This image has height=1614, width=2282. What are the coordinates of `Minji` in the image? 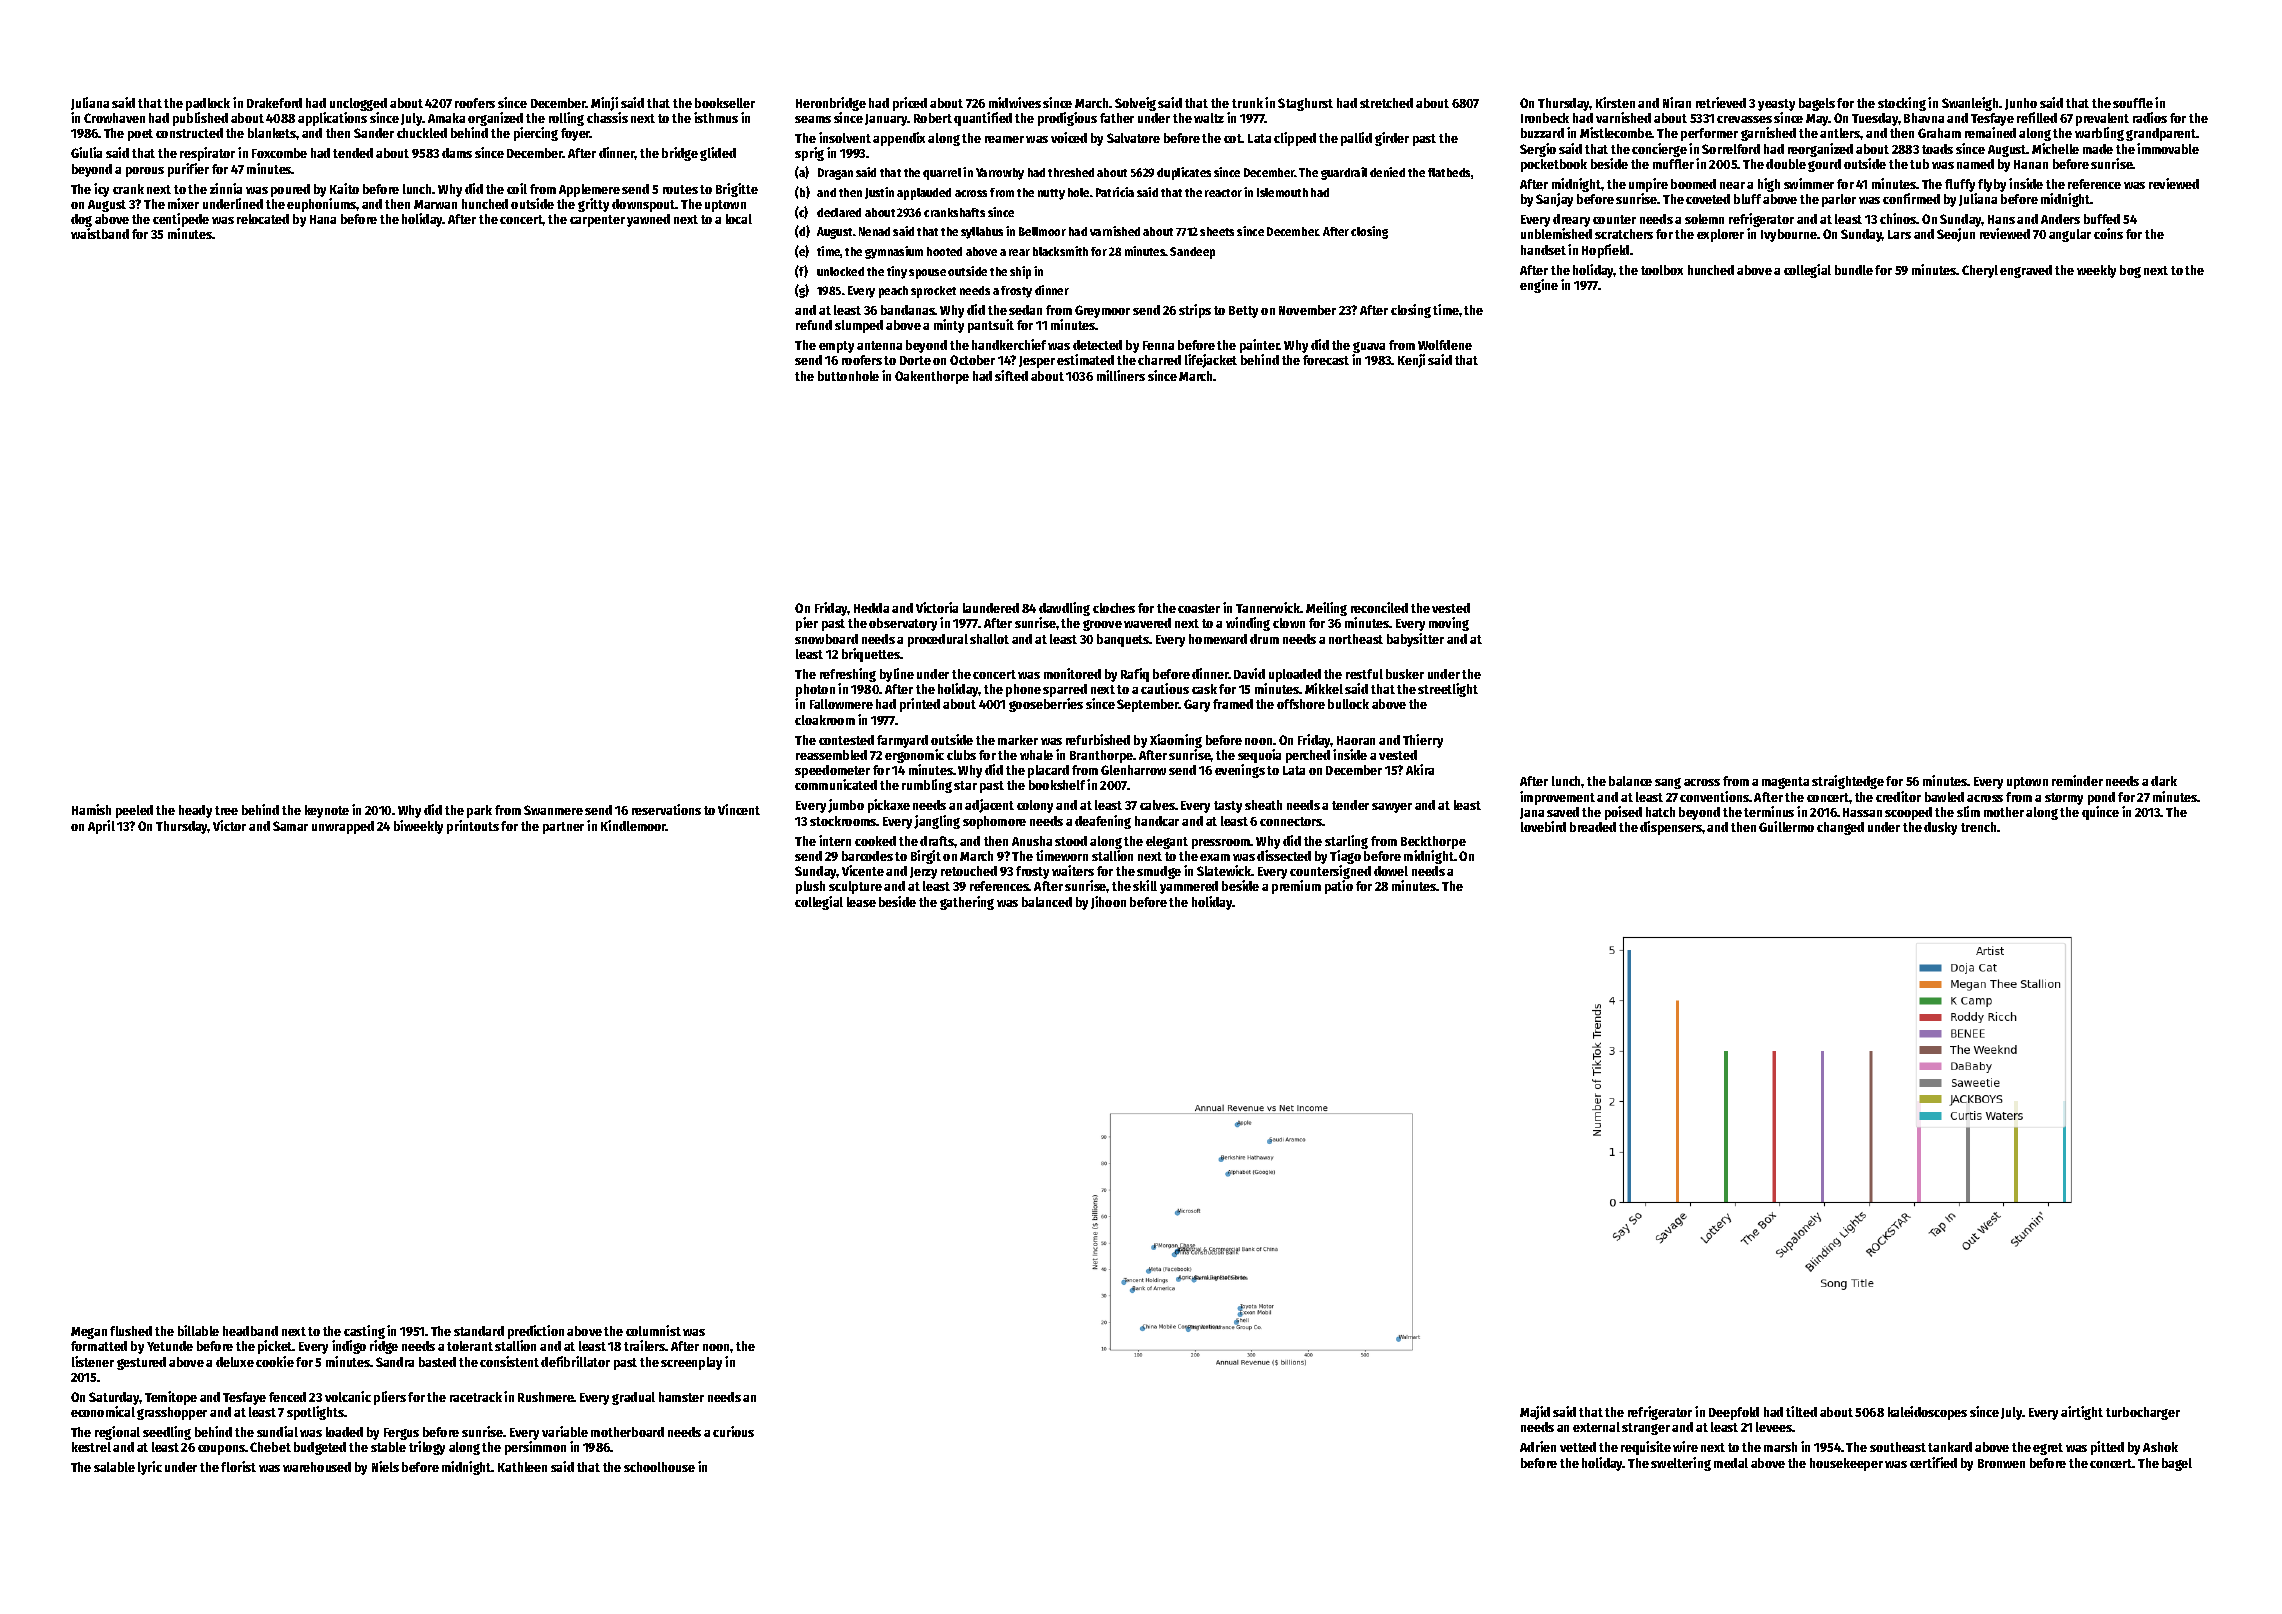 It's located at (604, 104).
